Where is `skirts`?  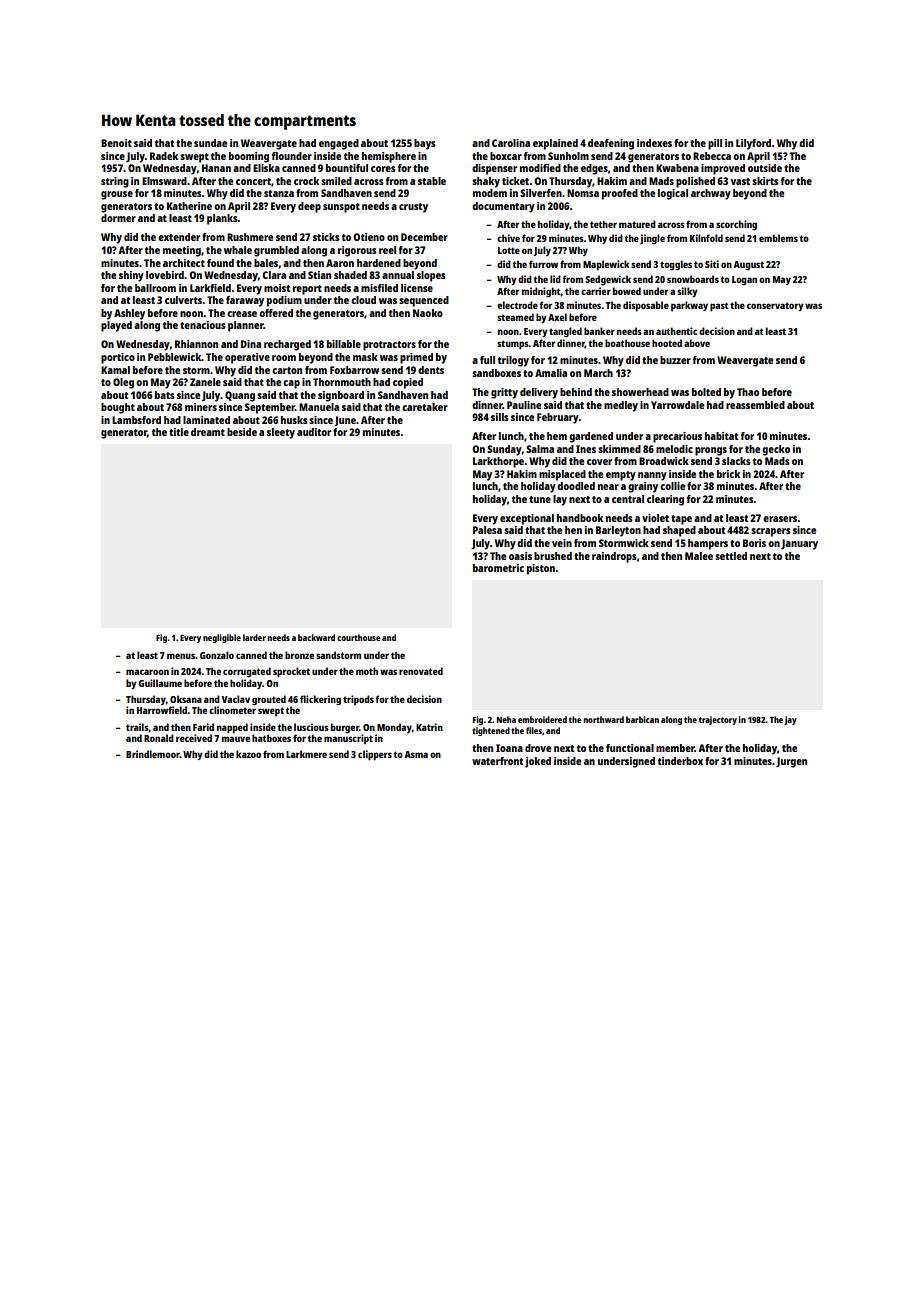
skirts is located at coordinates (765, 181).
